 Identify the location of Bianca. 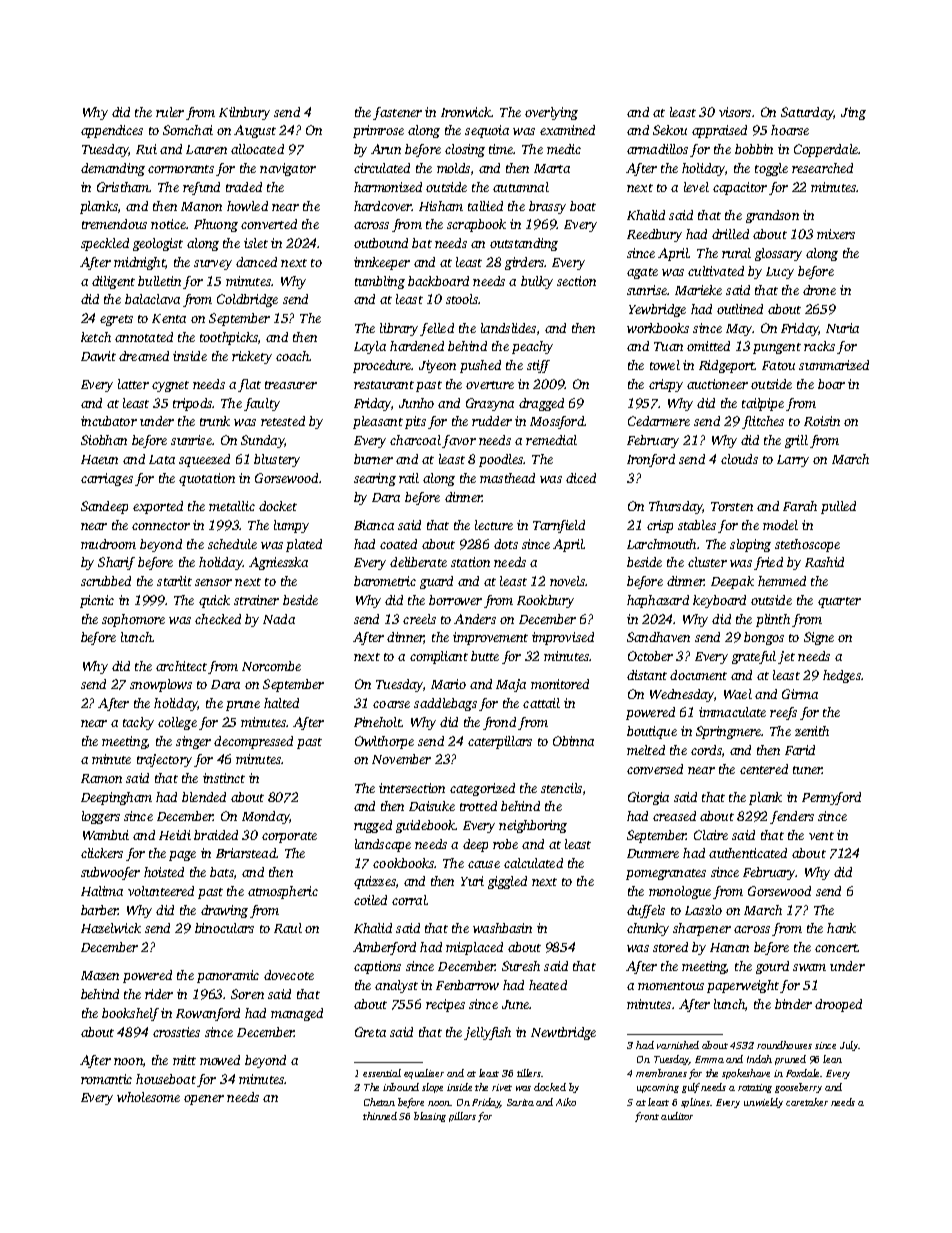
(374, 525).
